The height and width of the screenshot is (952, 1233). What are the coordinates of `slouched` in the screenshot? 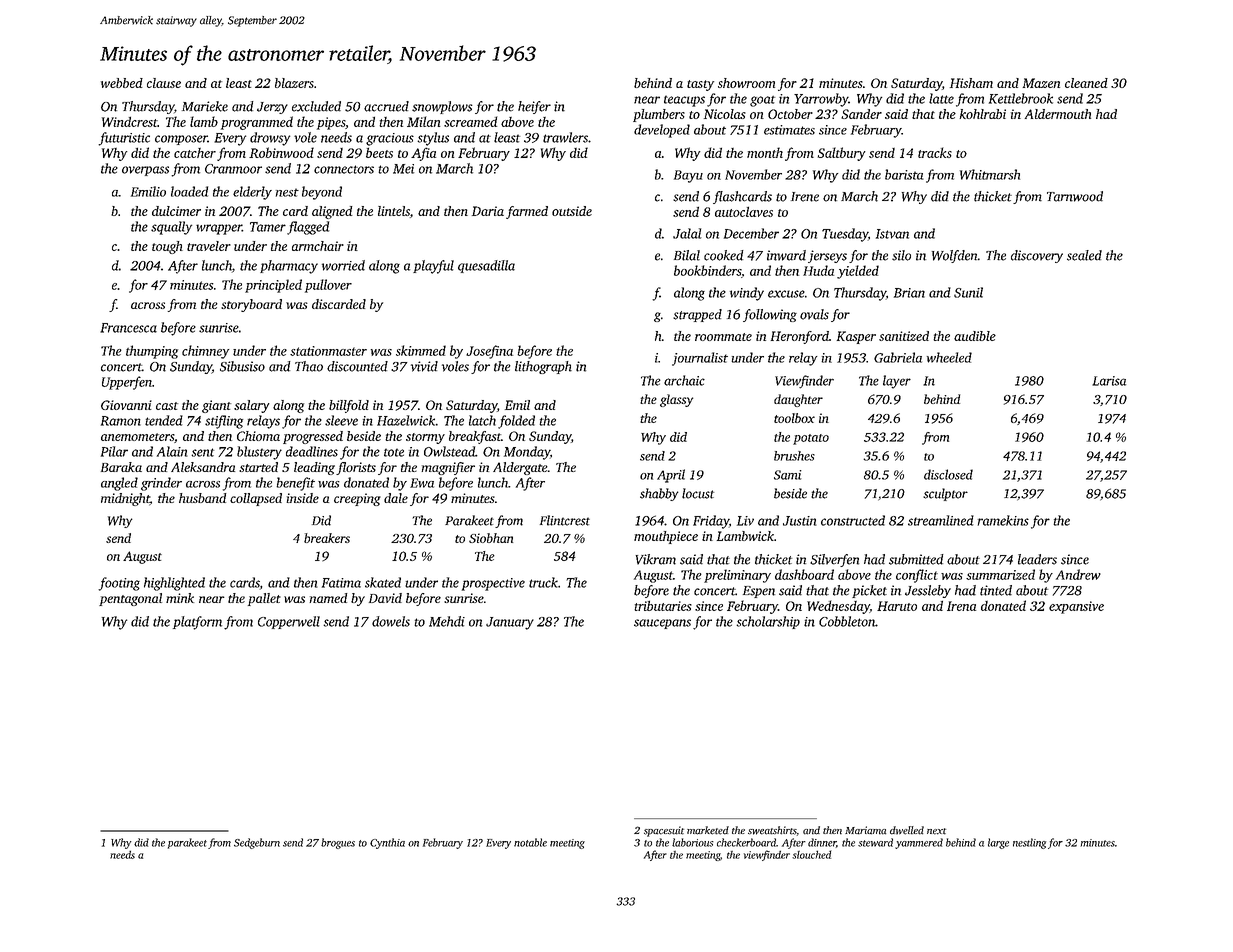 It's located at (812, 854).
